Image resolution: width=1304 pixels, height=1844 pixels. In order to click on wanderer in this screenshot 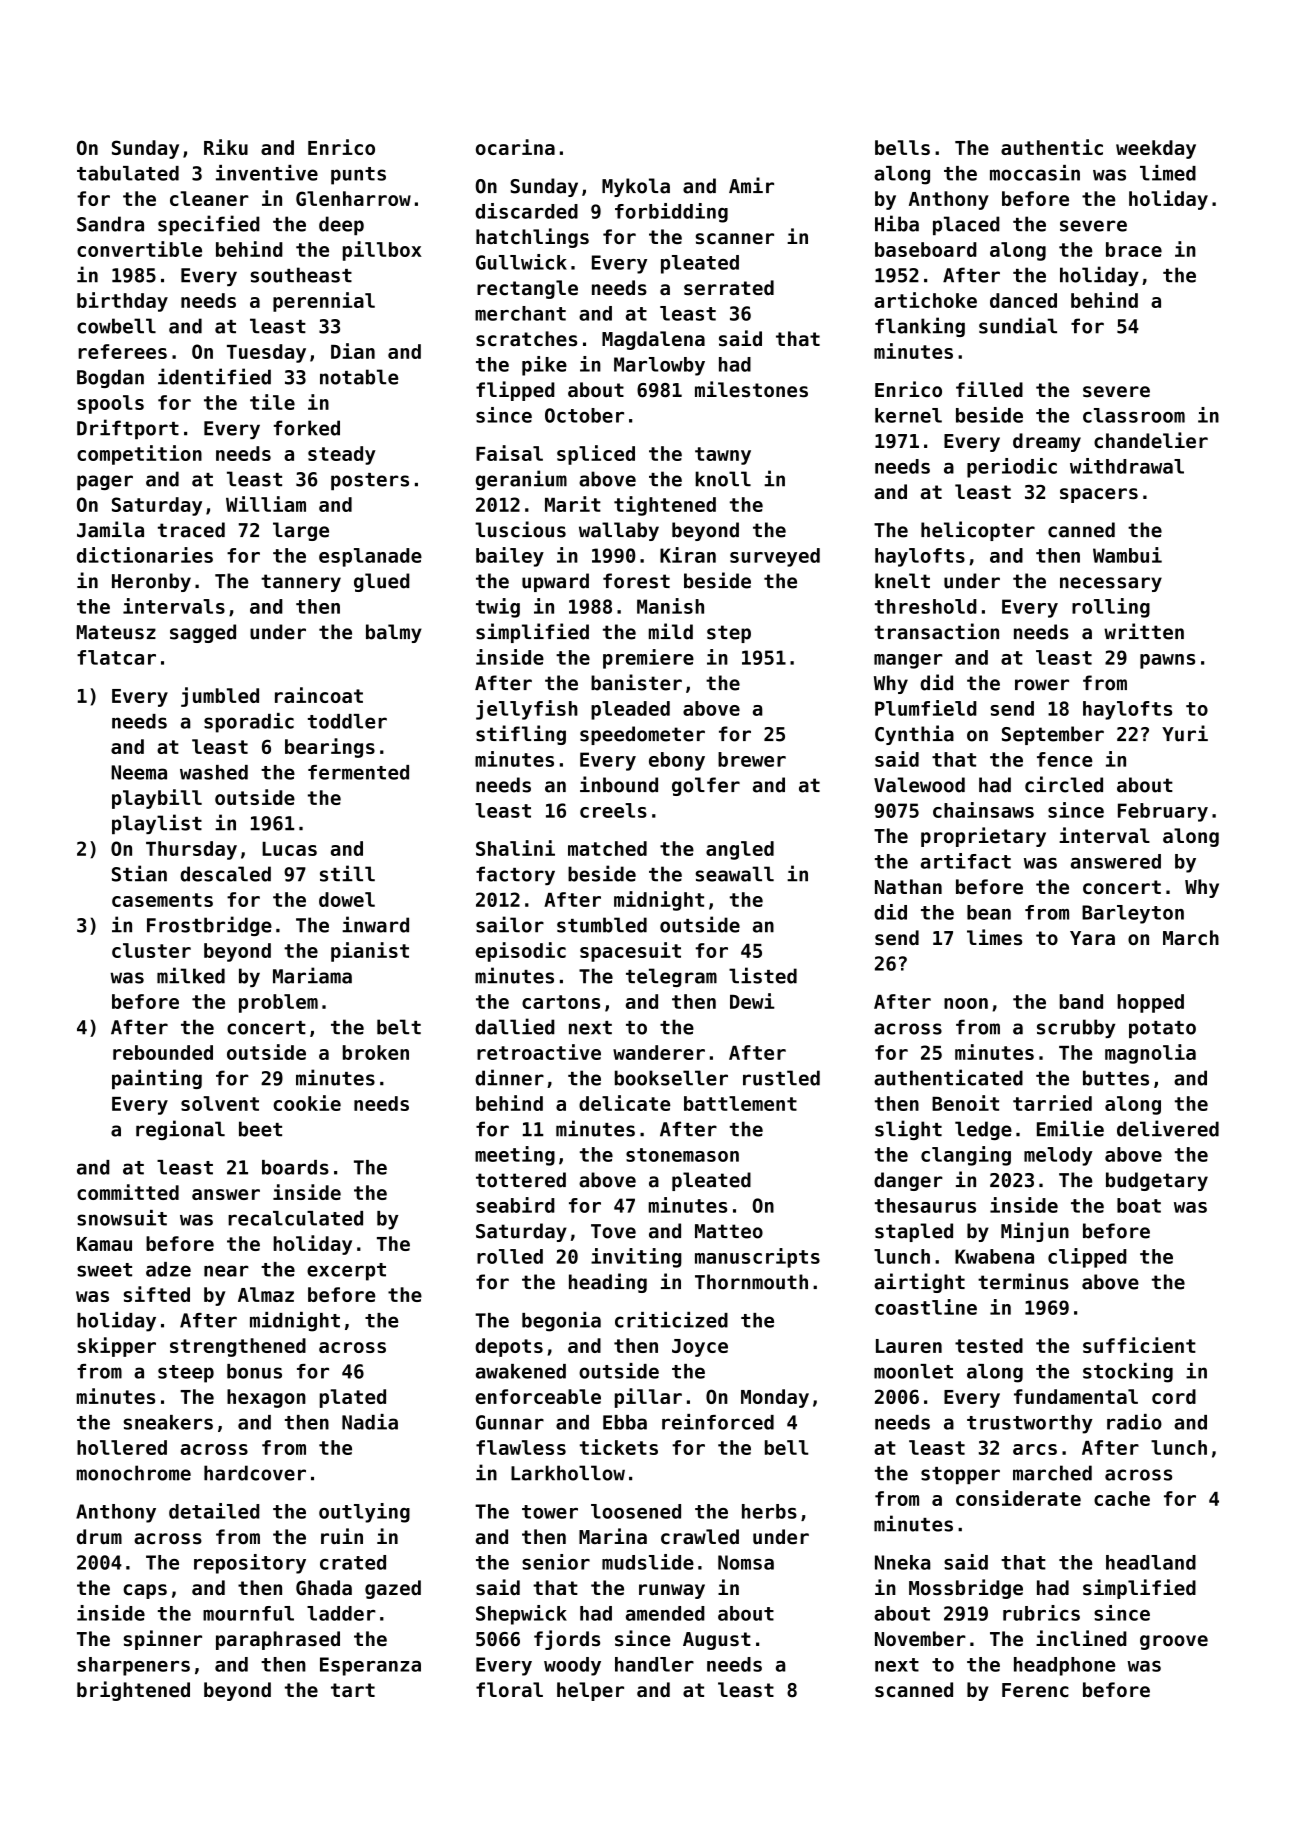, I will do `click(659, 1052)`.
